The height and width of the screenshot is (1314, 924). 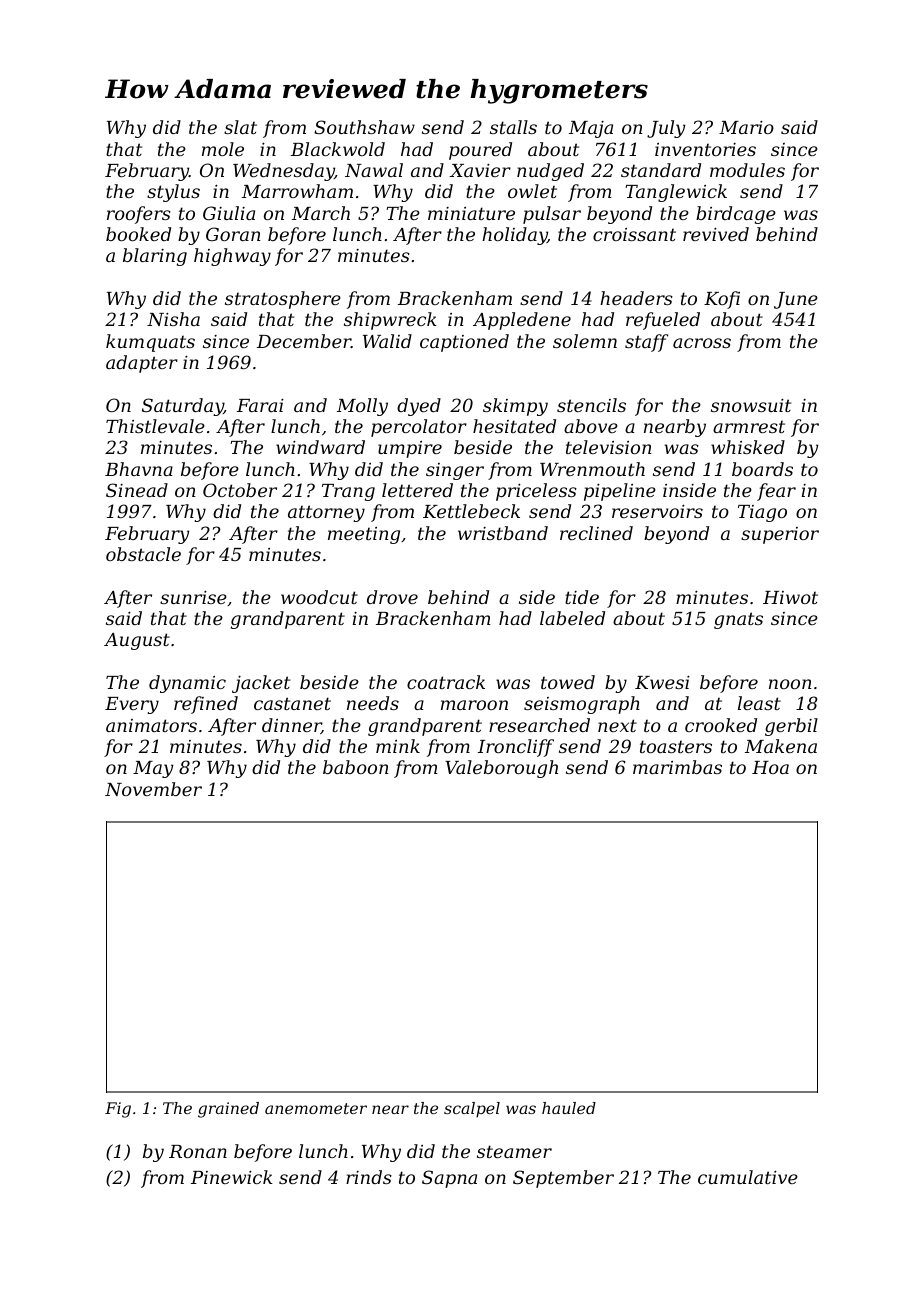 What do you see at coordinates (364, 127) in the screenshot?
I see `Southshaw` at bounding box center [364, 127].
